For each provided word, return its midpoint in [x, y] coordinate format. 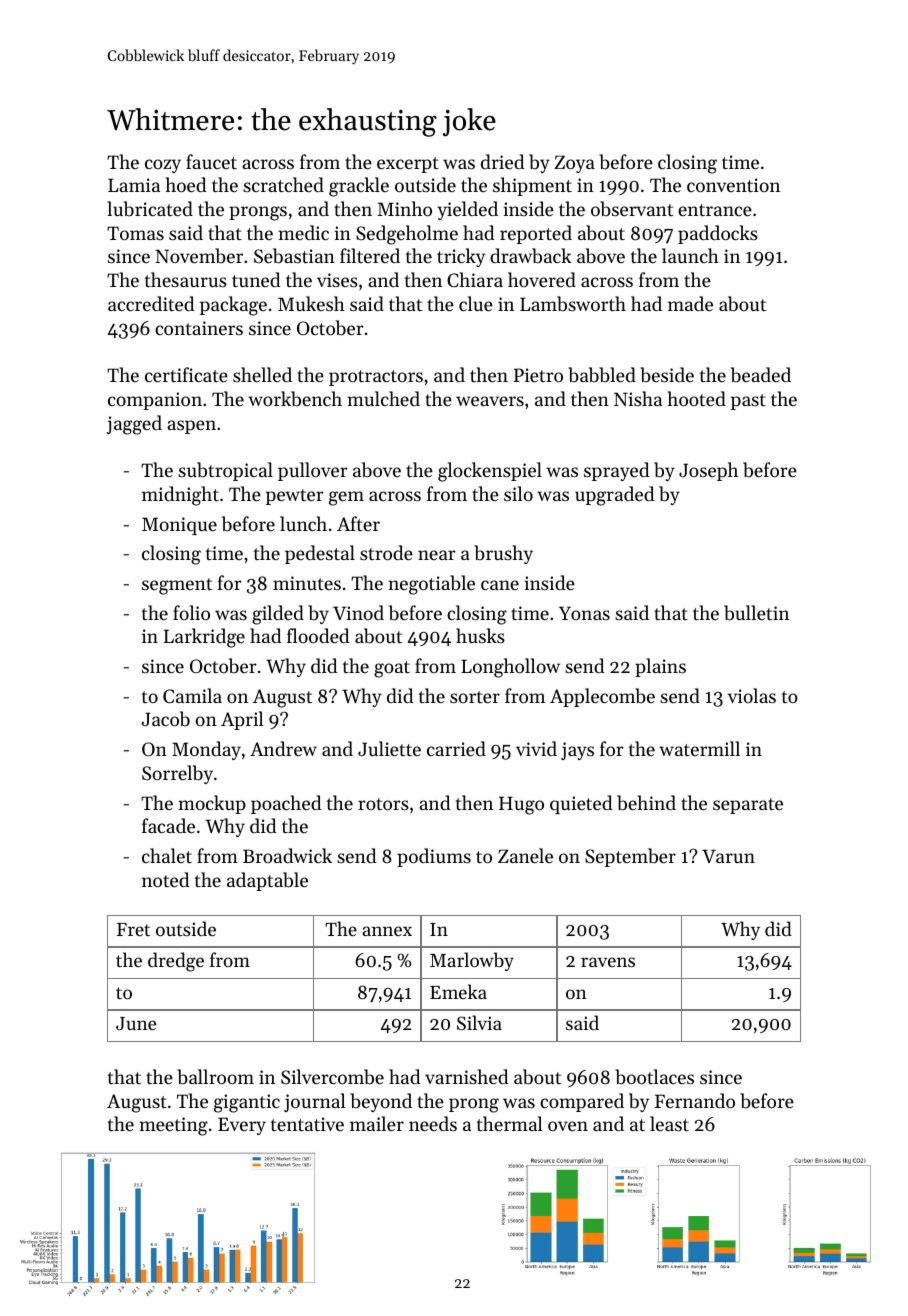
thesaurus [186, 279]
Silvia [479, 1023]
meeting [173, 1126]
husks [480, 635]
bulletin [756, 613]
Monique [179, 526]
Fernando [695, 1100]
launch [690, 255]
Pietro [538, 375]
